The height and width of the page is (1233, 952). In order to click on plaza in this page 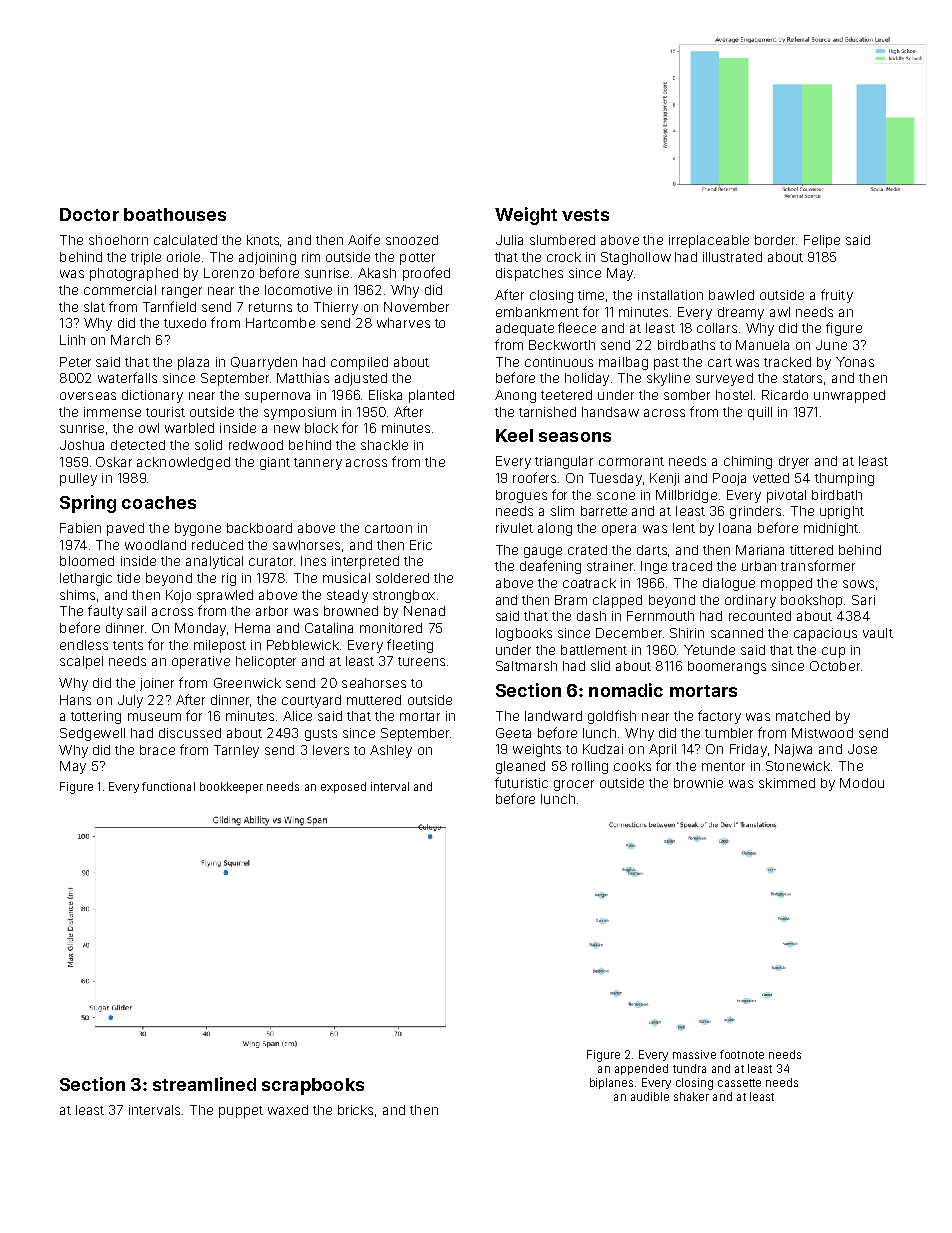, I will do `click(193, 363)`.
